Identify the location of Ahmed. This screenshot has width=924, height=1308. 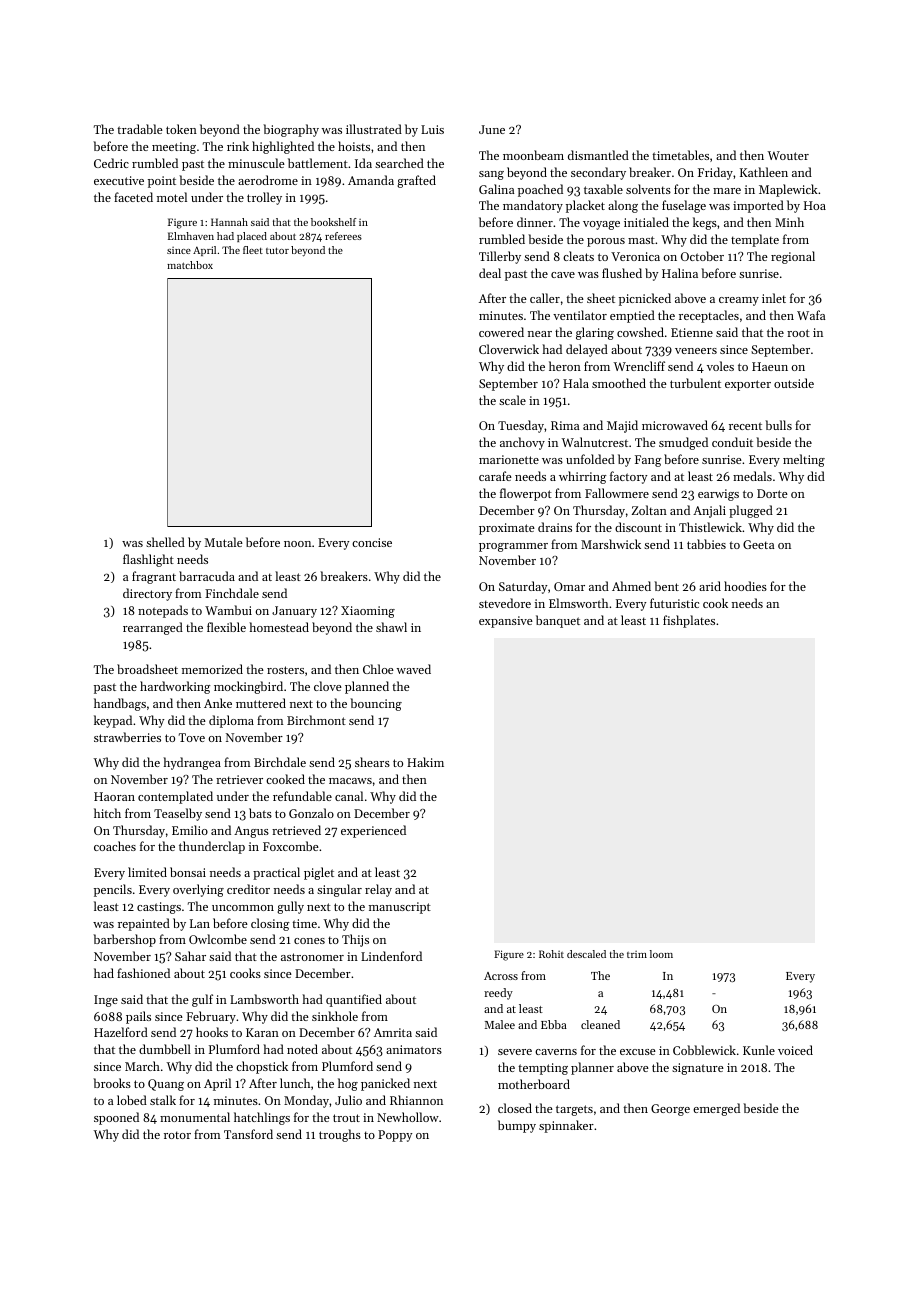
(631, 586).
